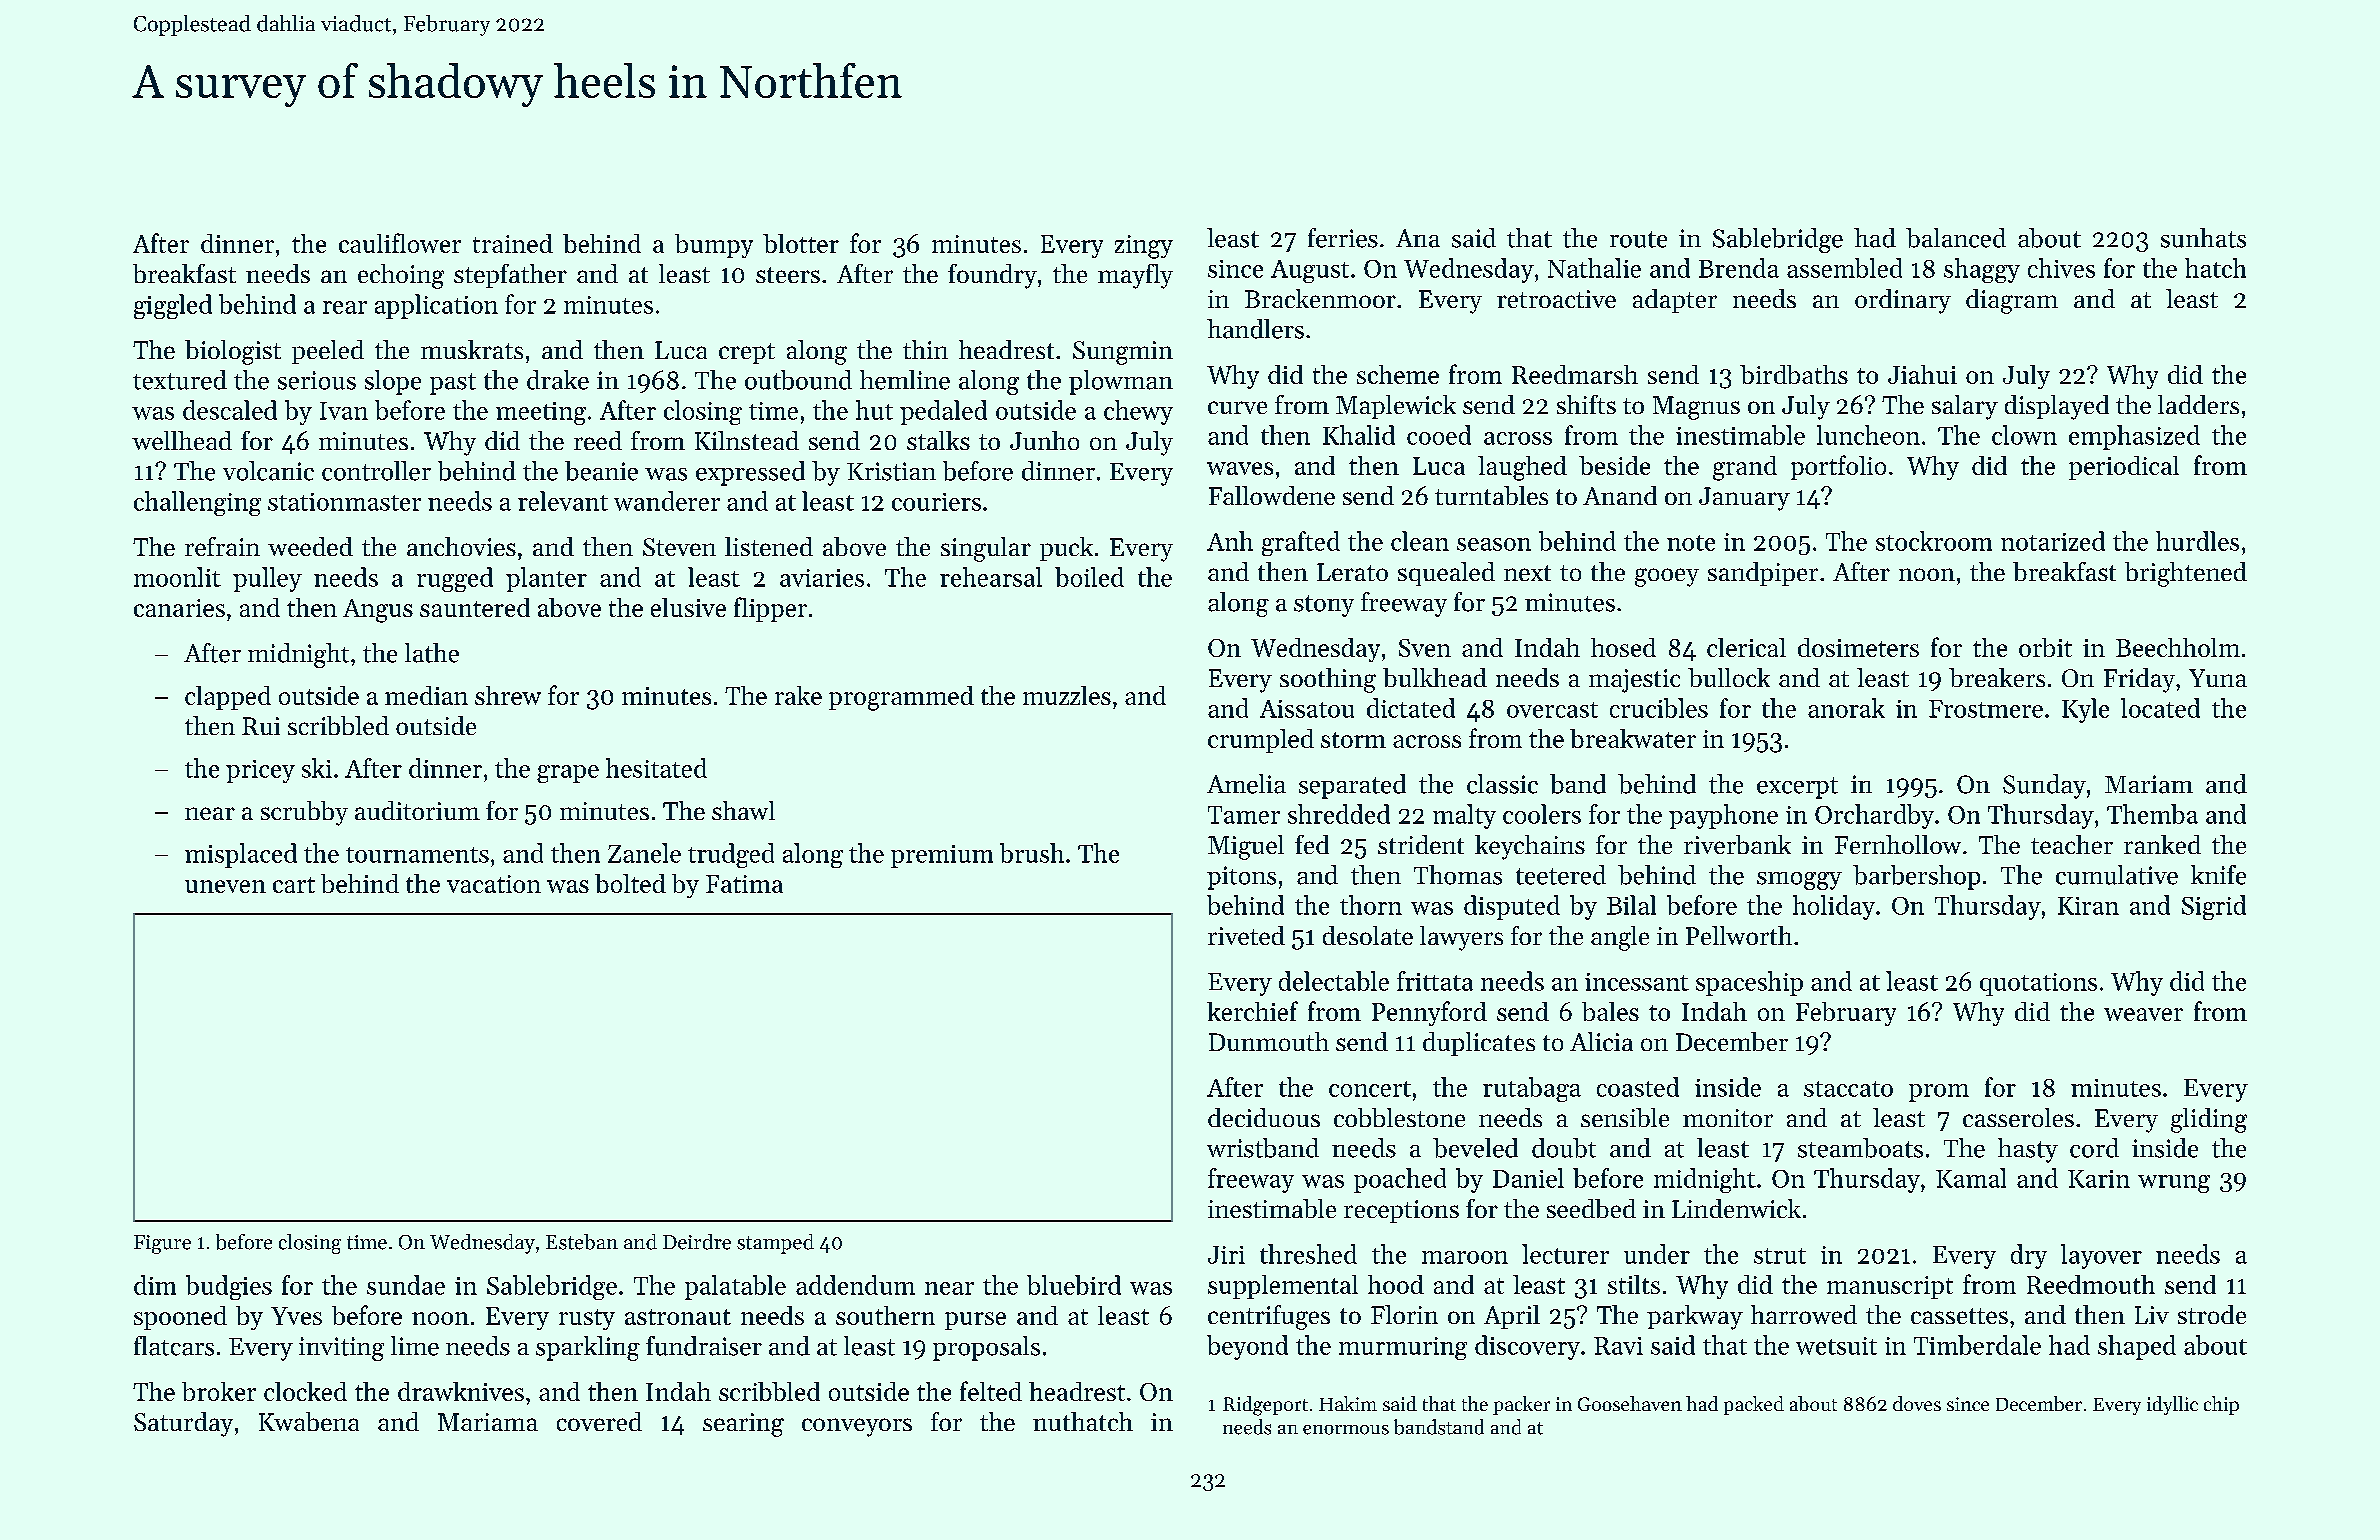  I want to click on concert, so click(1370, 1089).
